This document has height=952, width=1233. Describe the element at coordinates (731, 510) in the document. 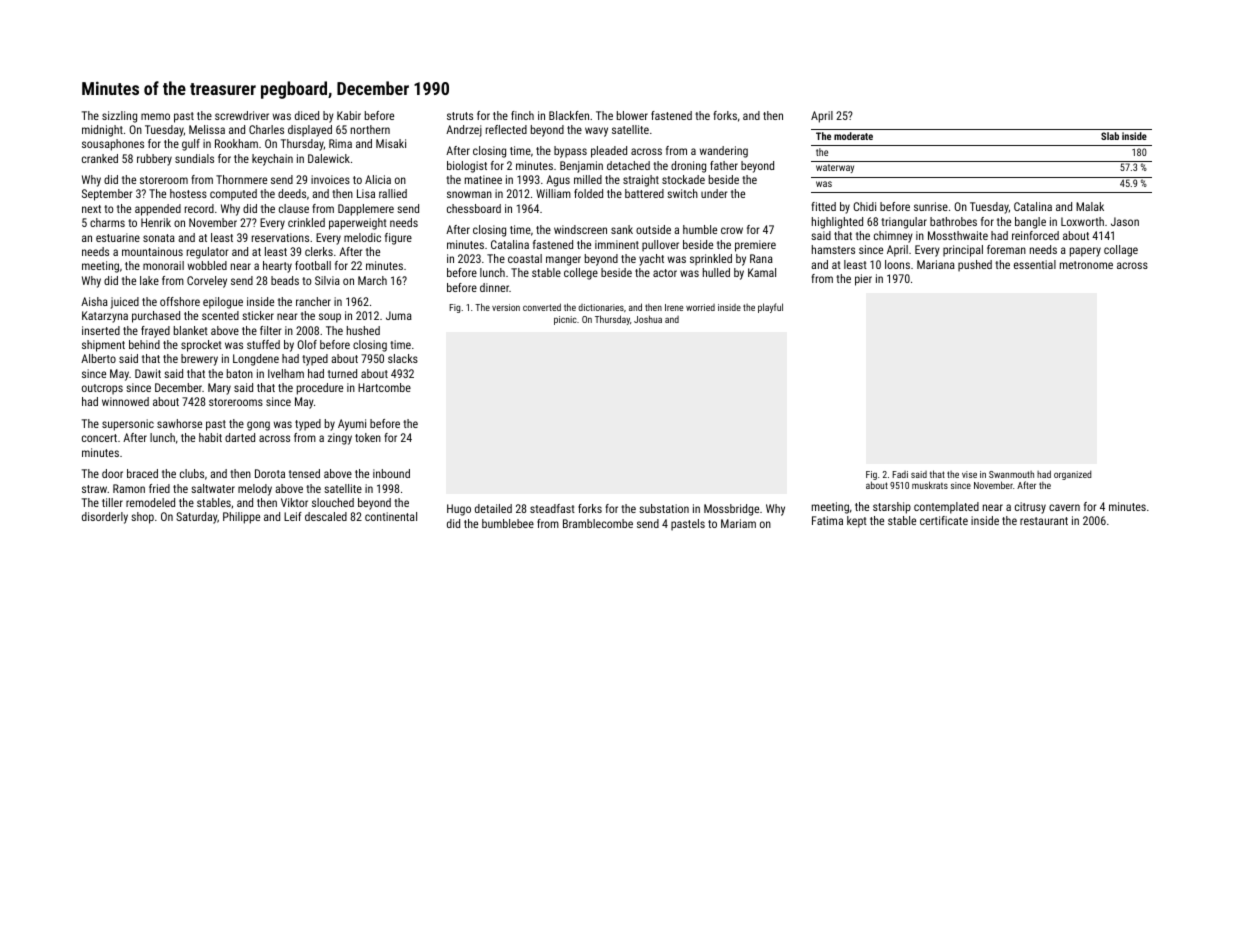

I see `Mossbridge` at that location.
